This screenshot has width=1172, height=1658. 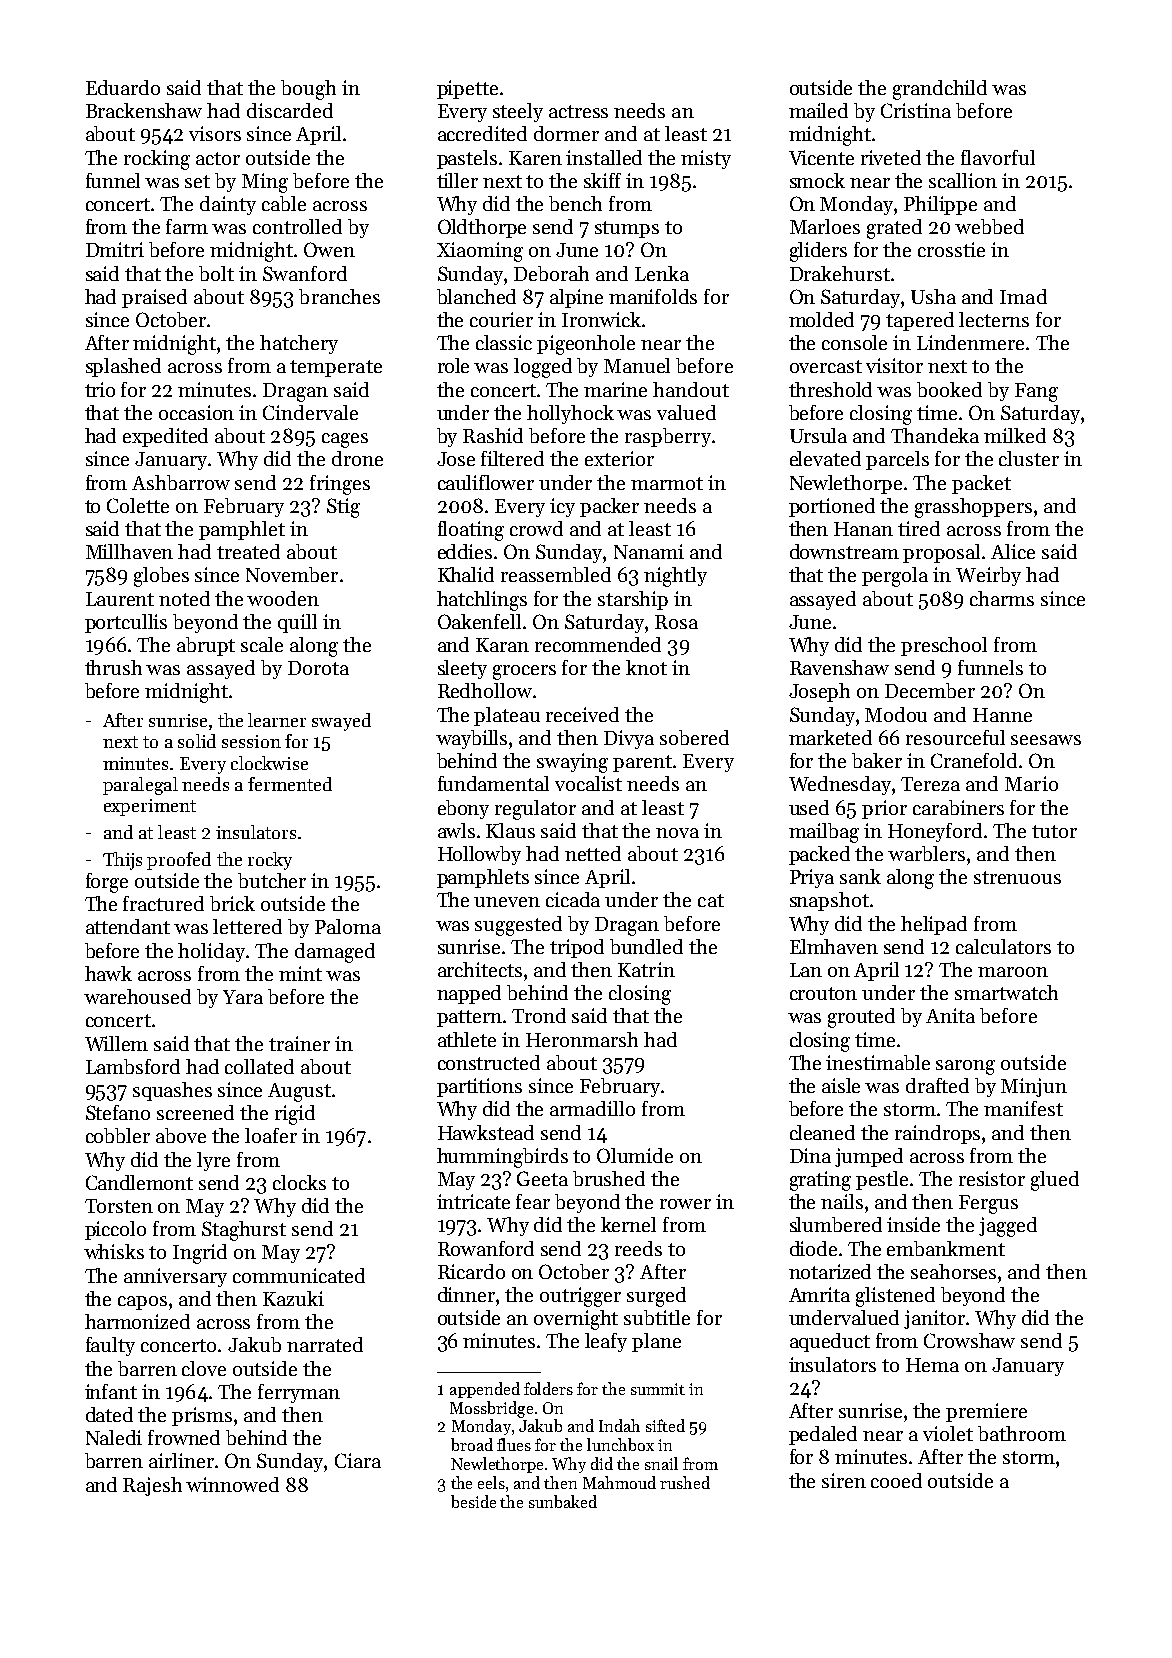 I want to click on actress, so click(x=578, y=111).
